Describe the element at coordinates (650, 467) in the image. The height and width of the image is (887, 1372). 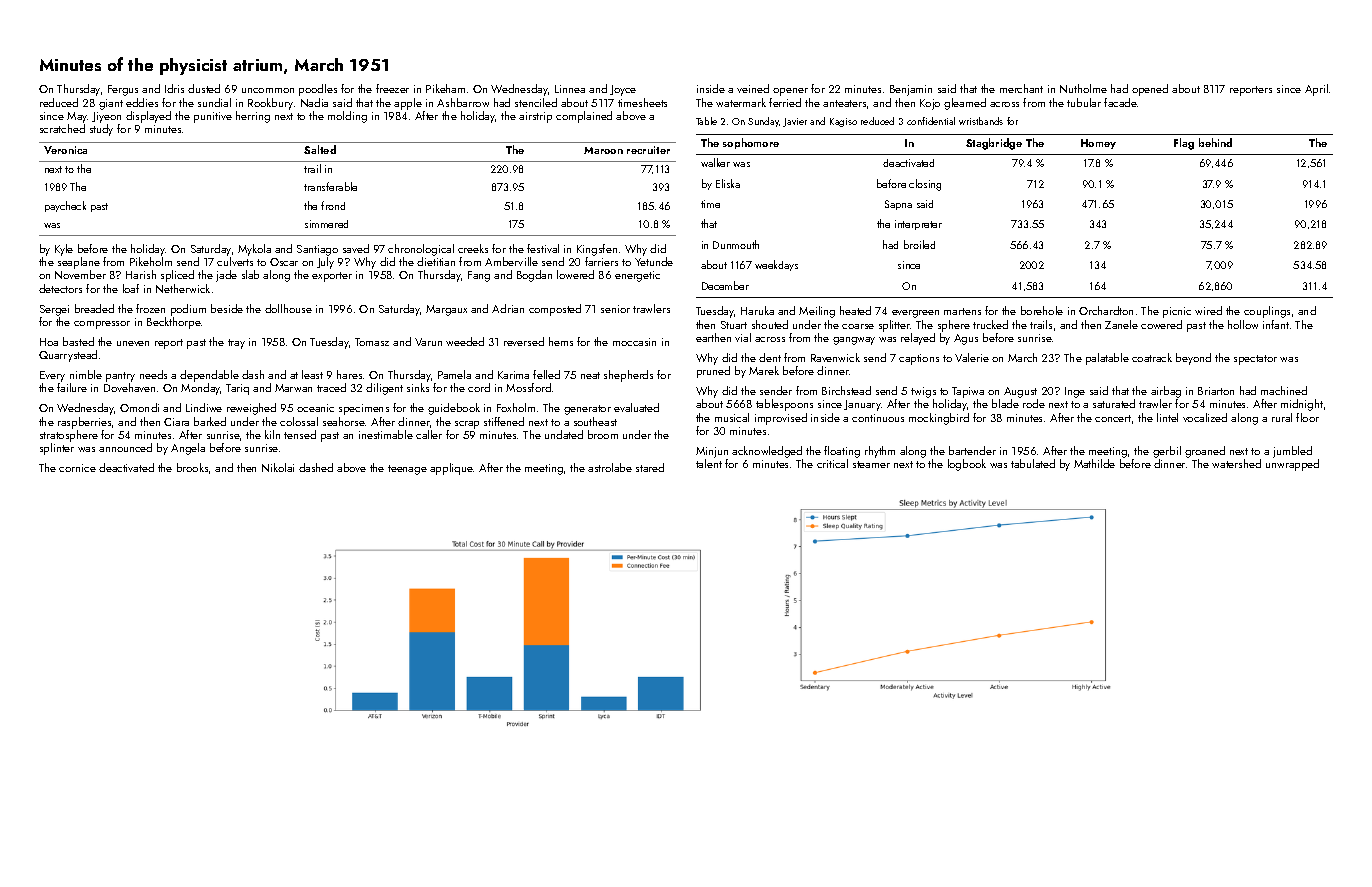
I see `stared` at that location.
